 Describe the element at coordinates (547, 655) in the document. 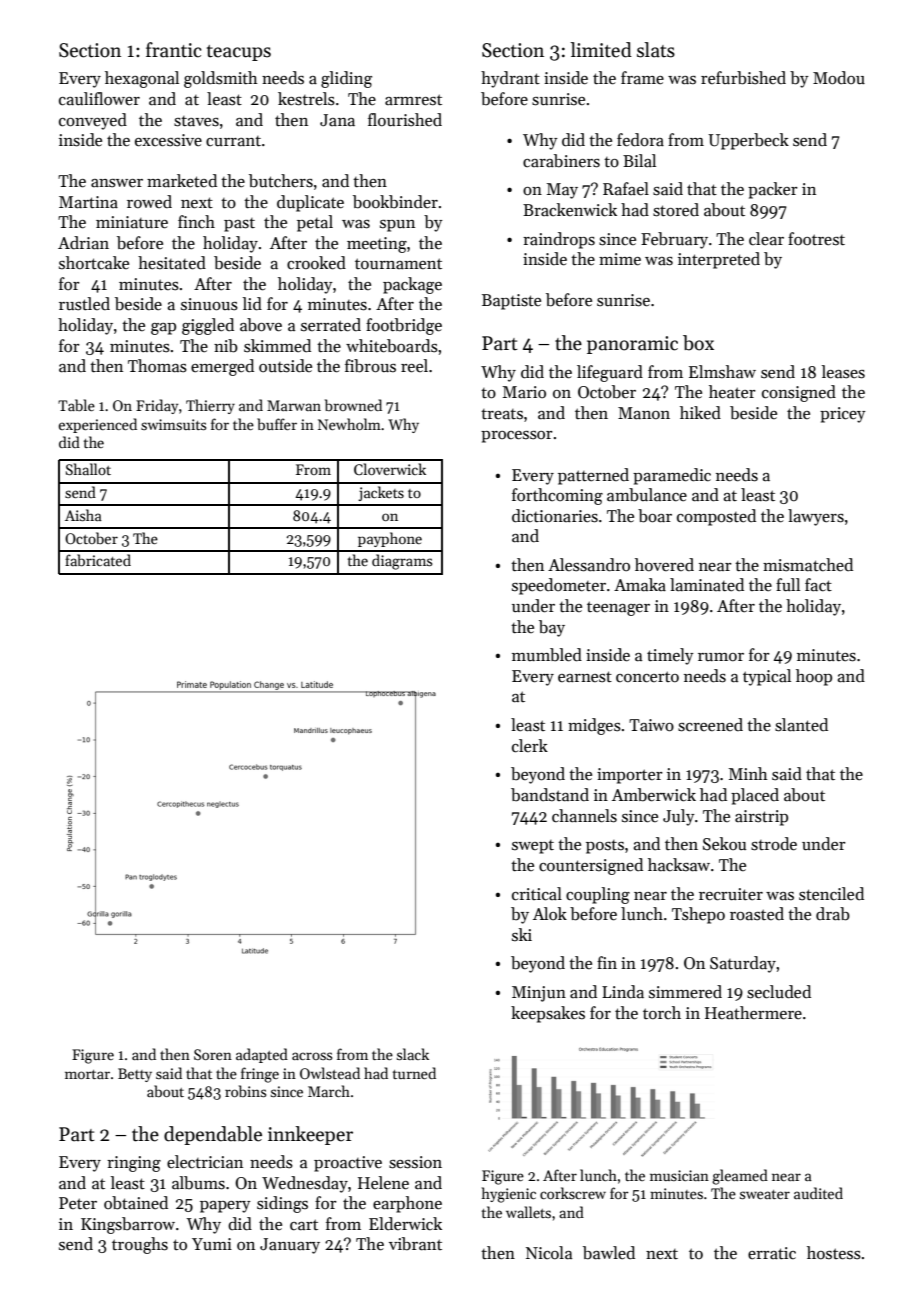

I see `mumbled` at that location.
